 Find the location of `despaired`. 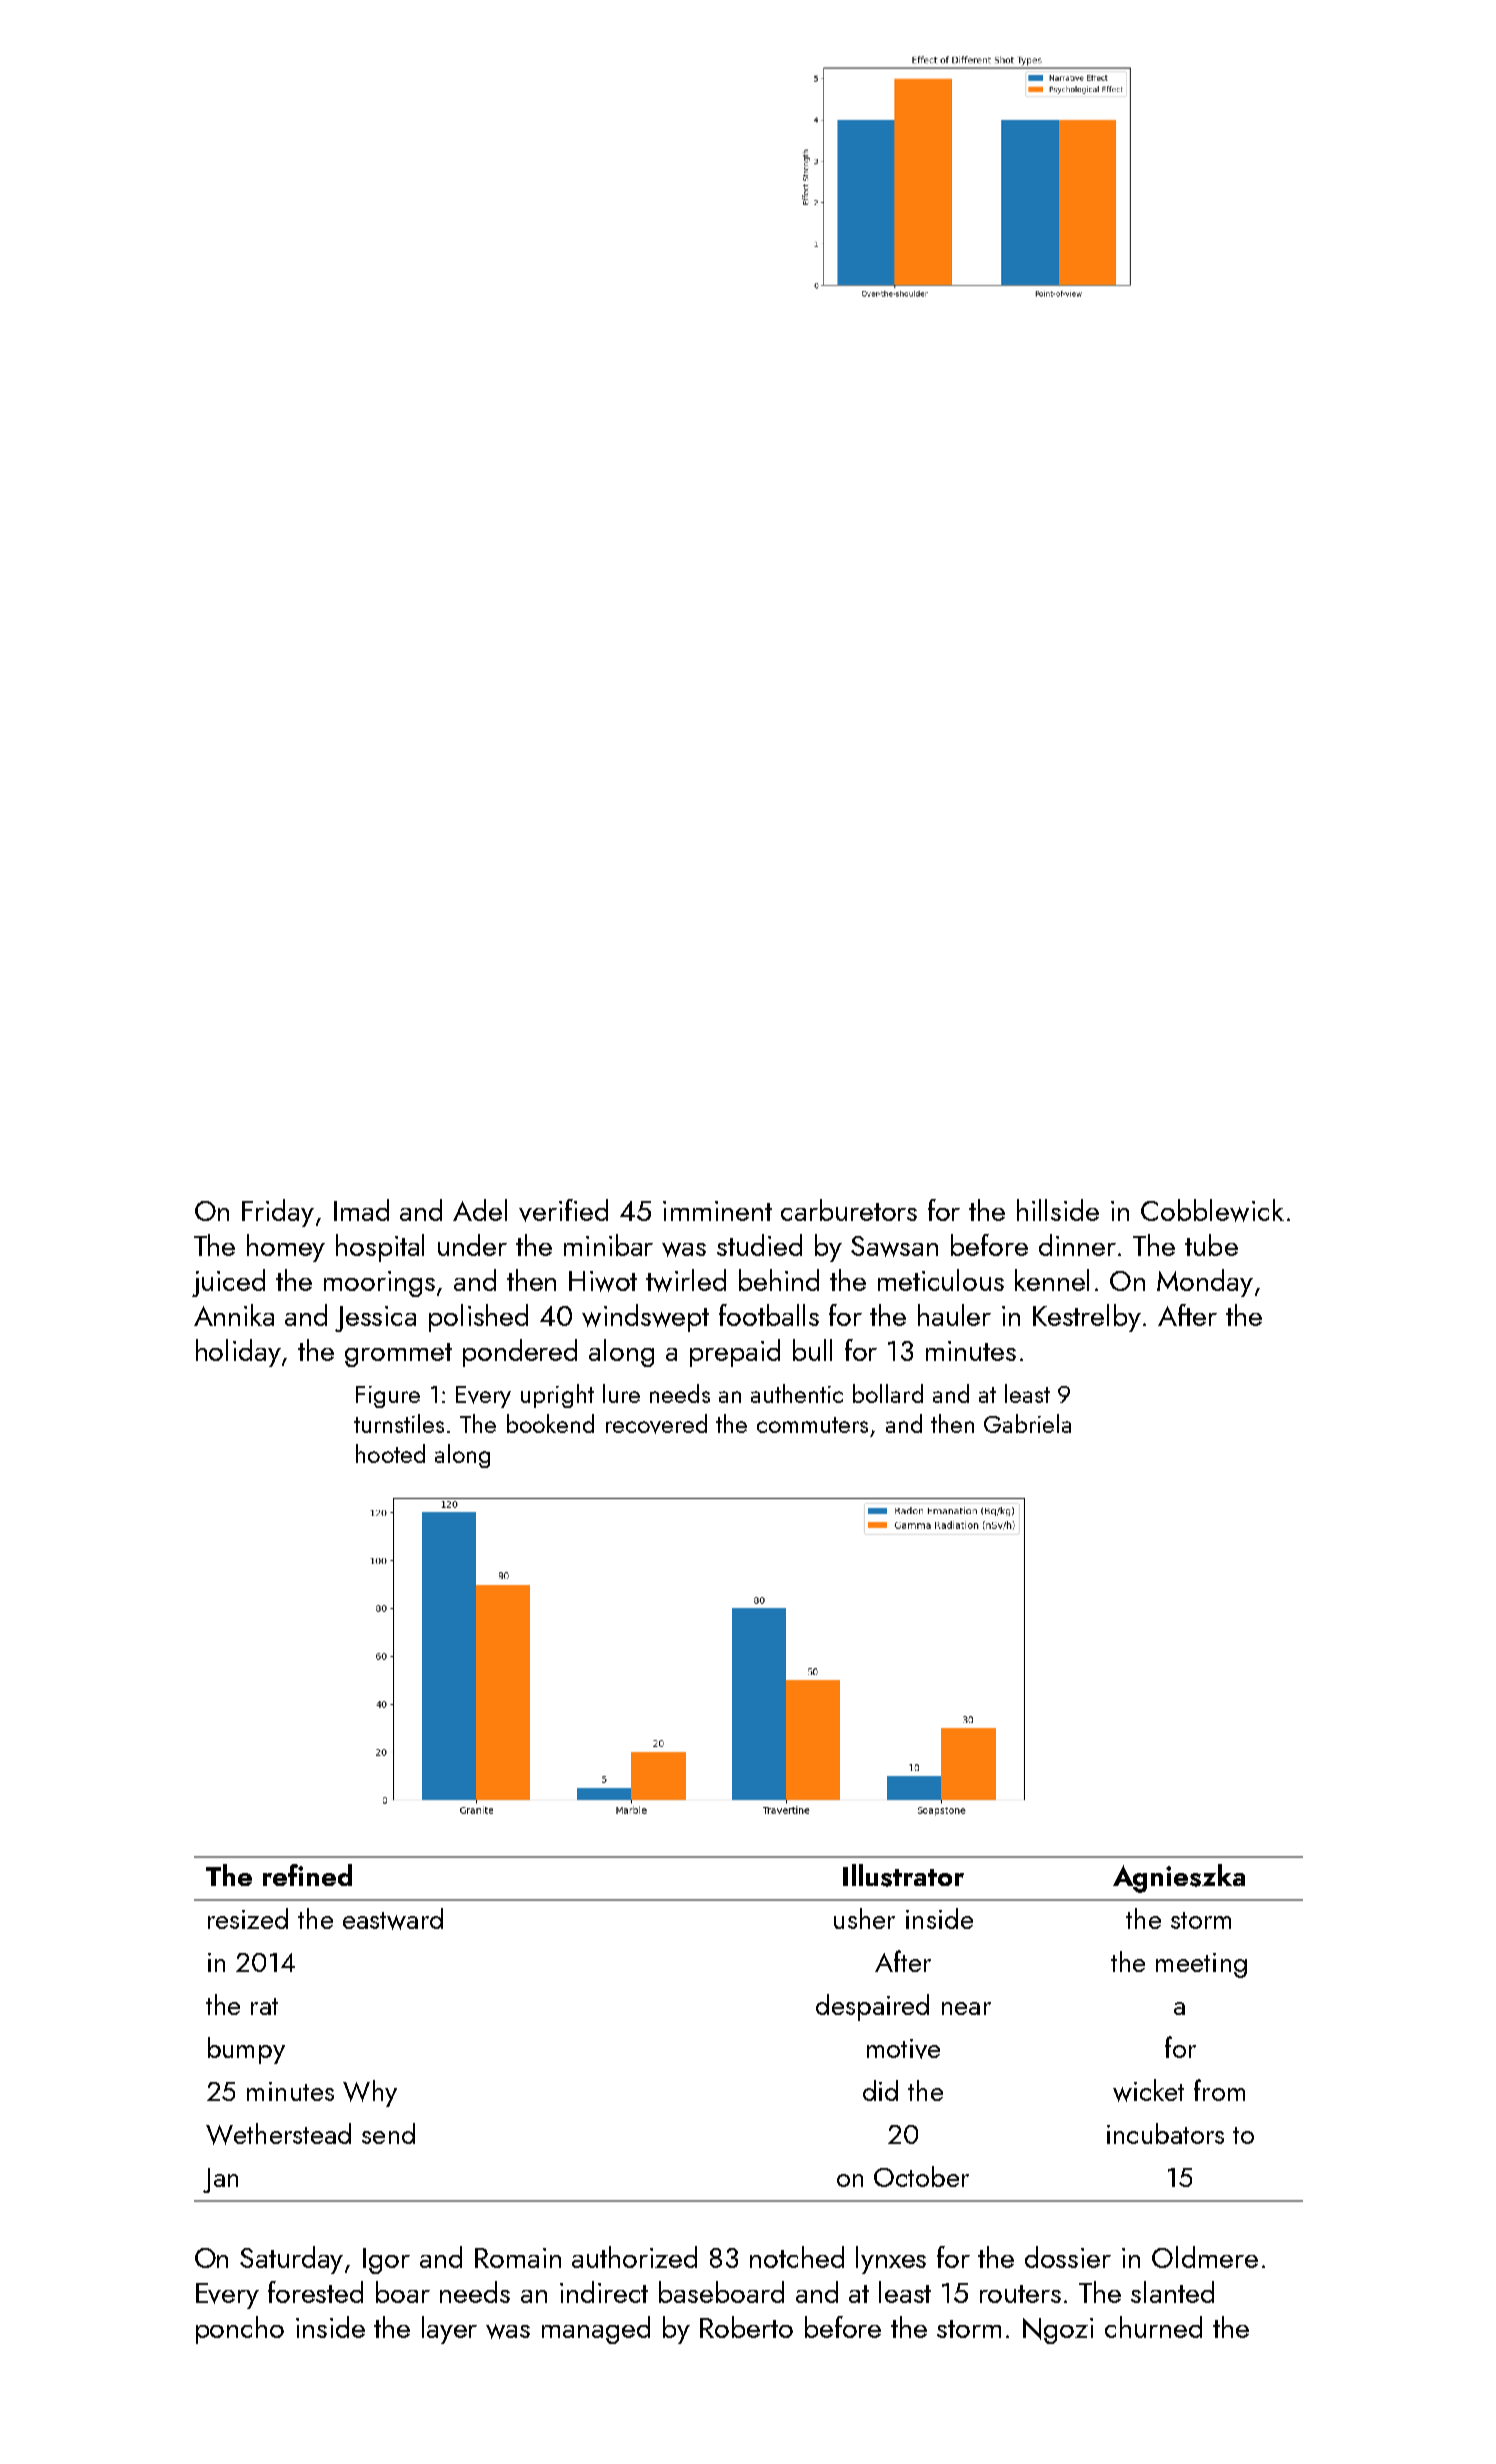

despaired is located at coordinates (872, 2007).
